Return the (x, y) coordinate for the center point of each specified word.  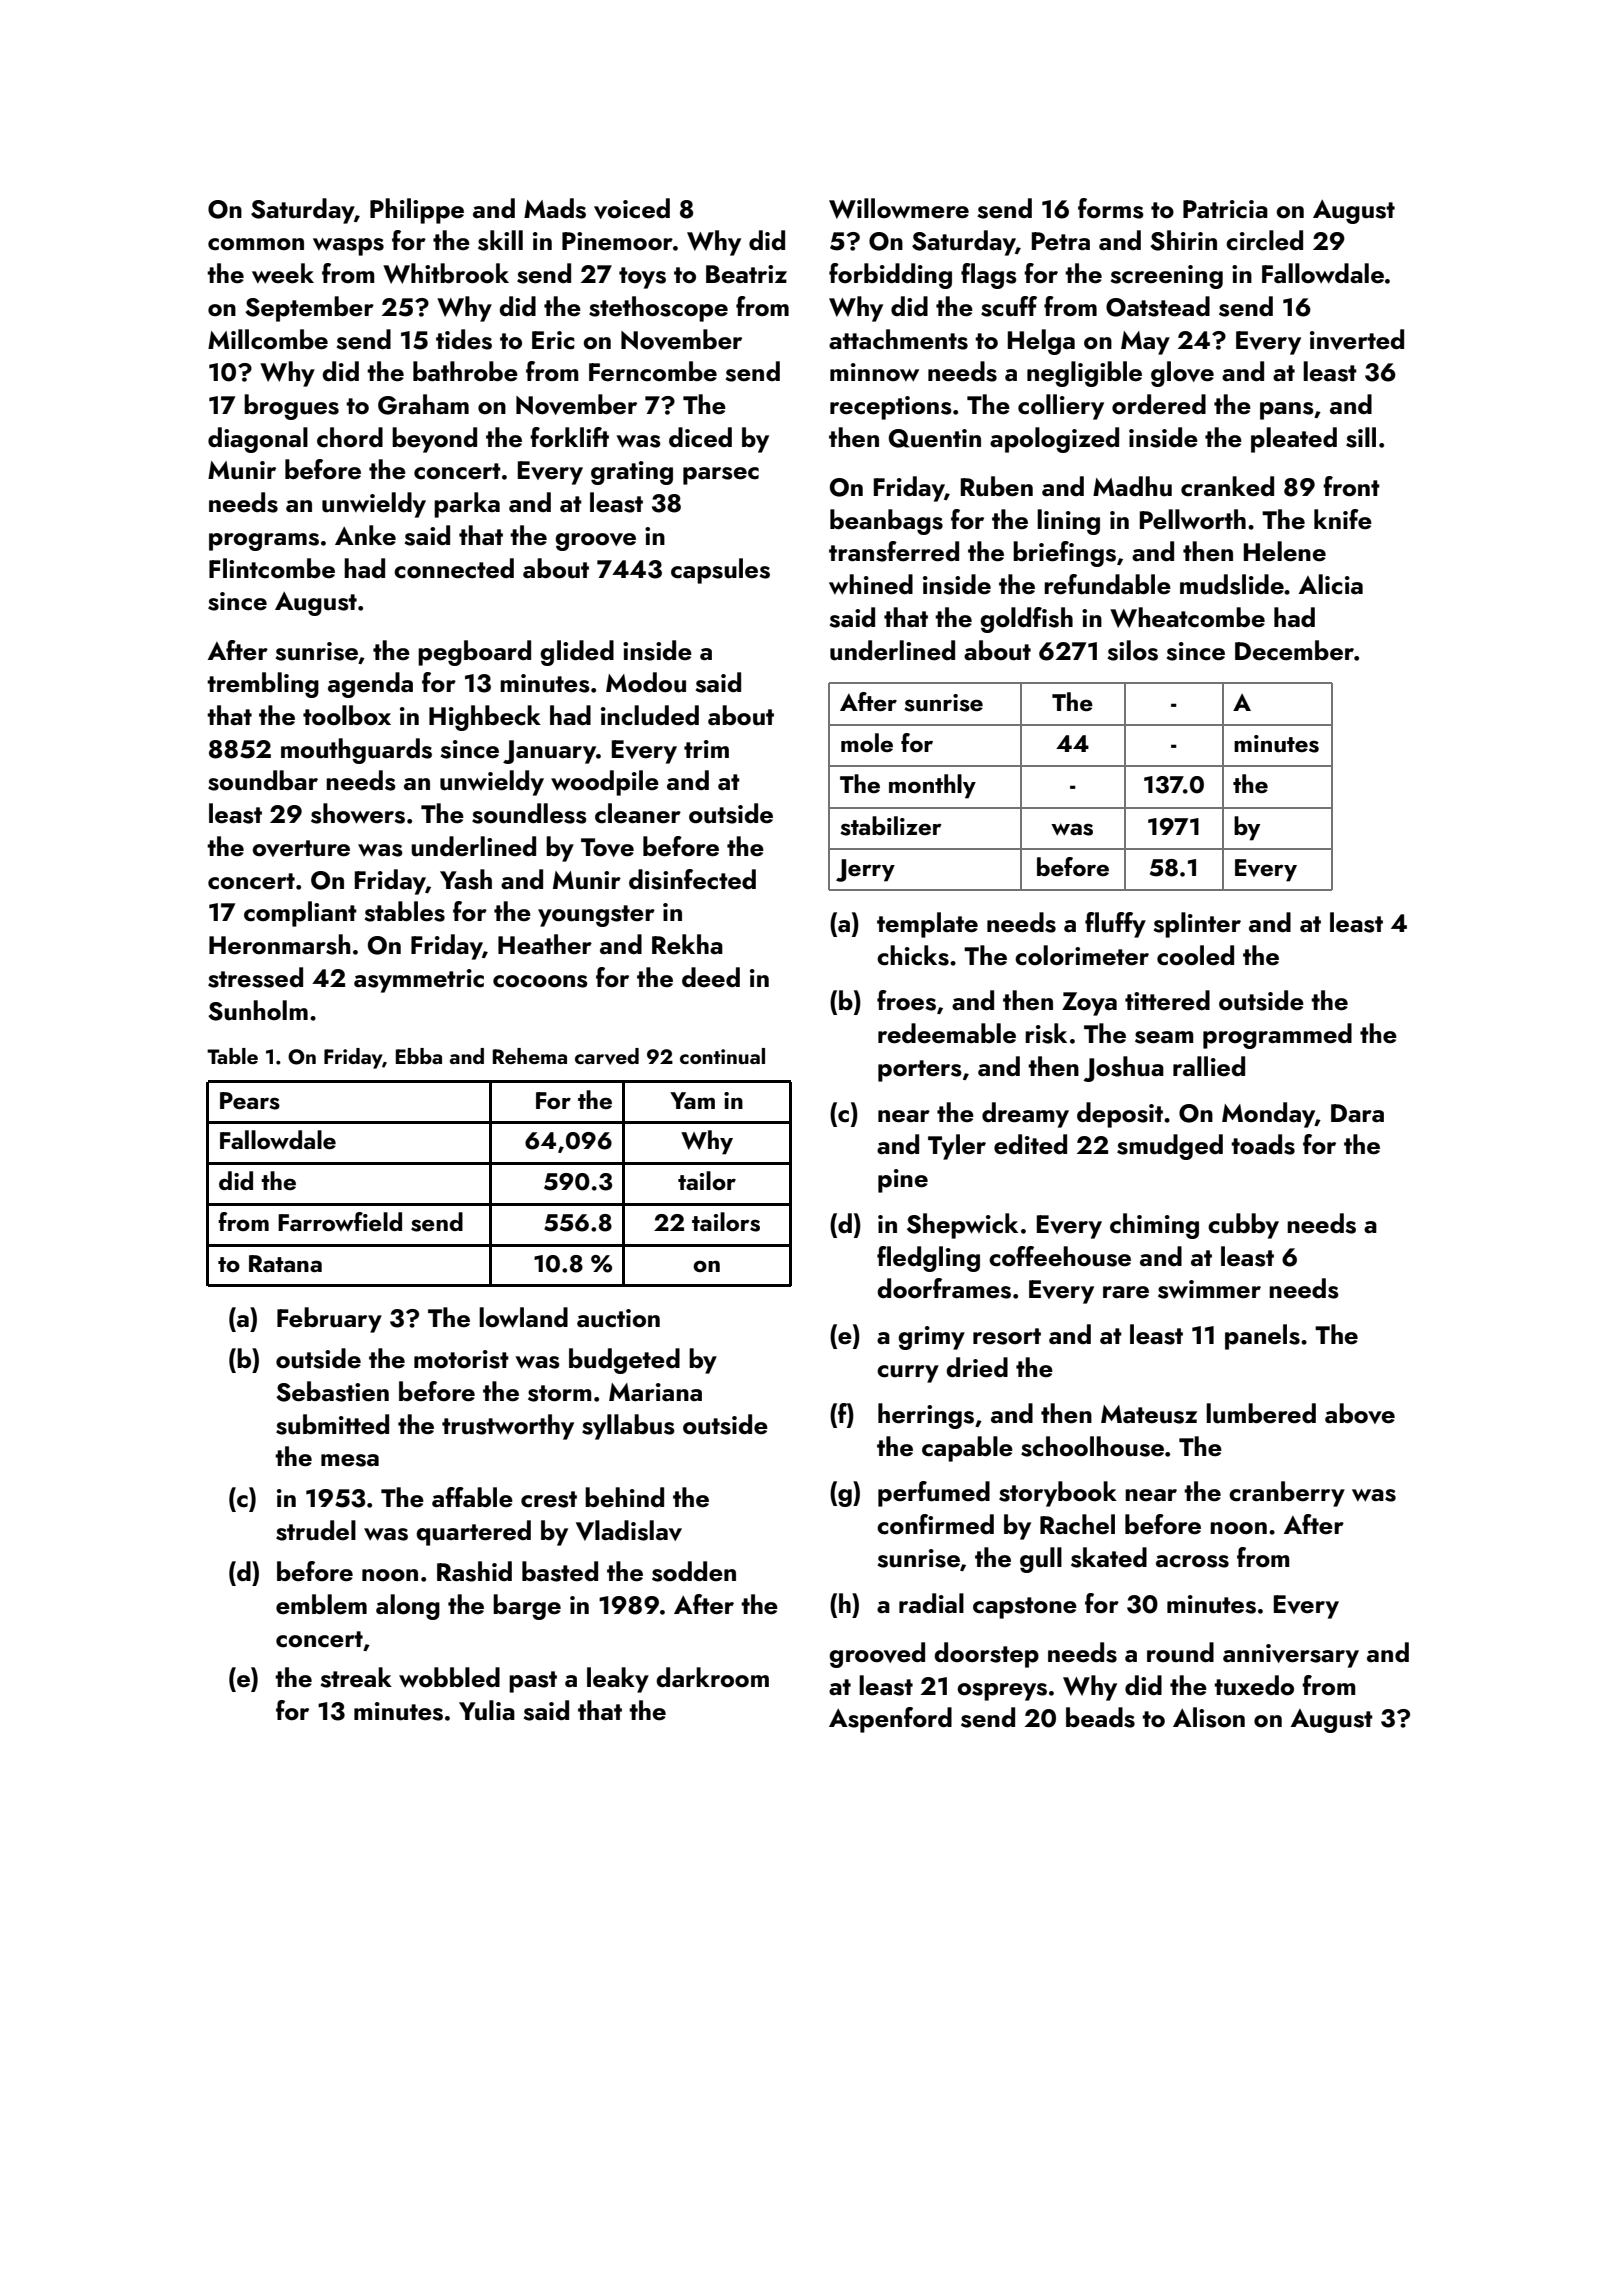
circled (1264, 240)
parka (467, 505)
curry (908, 1374)
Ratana (285, 1263)
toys (642, 278)
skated (1109, 1557)
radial (931, 1603)
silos (1132, 650)
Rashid (474, 1571)
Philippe (417, 211)
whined (871, 584)
